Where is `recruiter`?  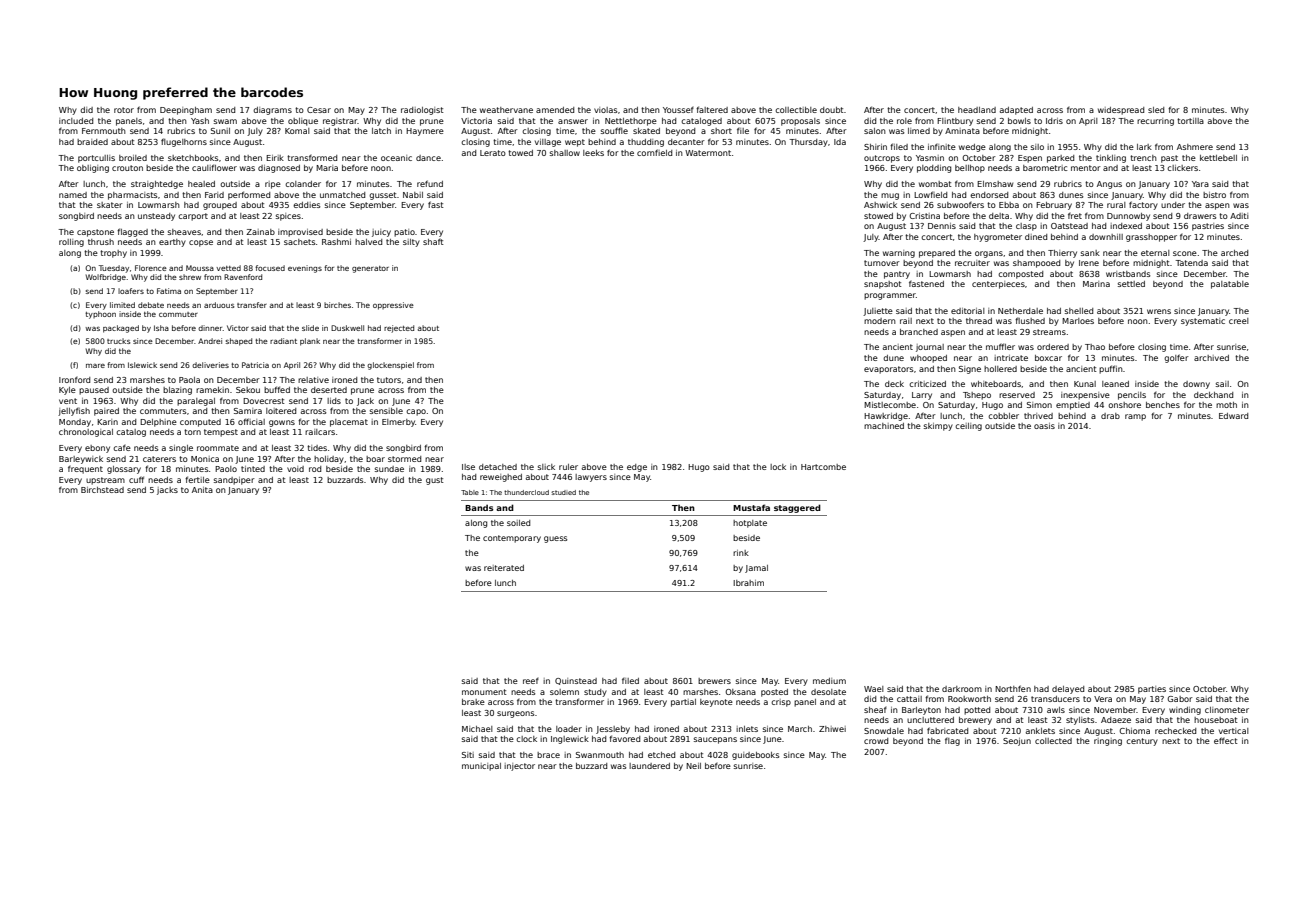 recruiter is located at coordinates (972, 263).
